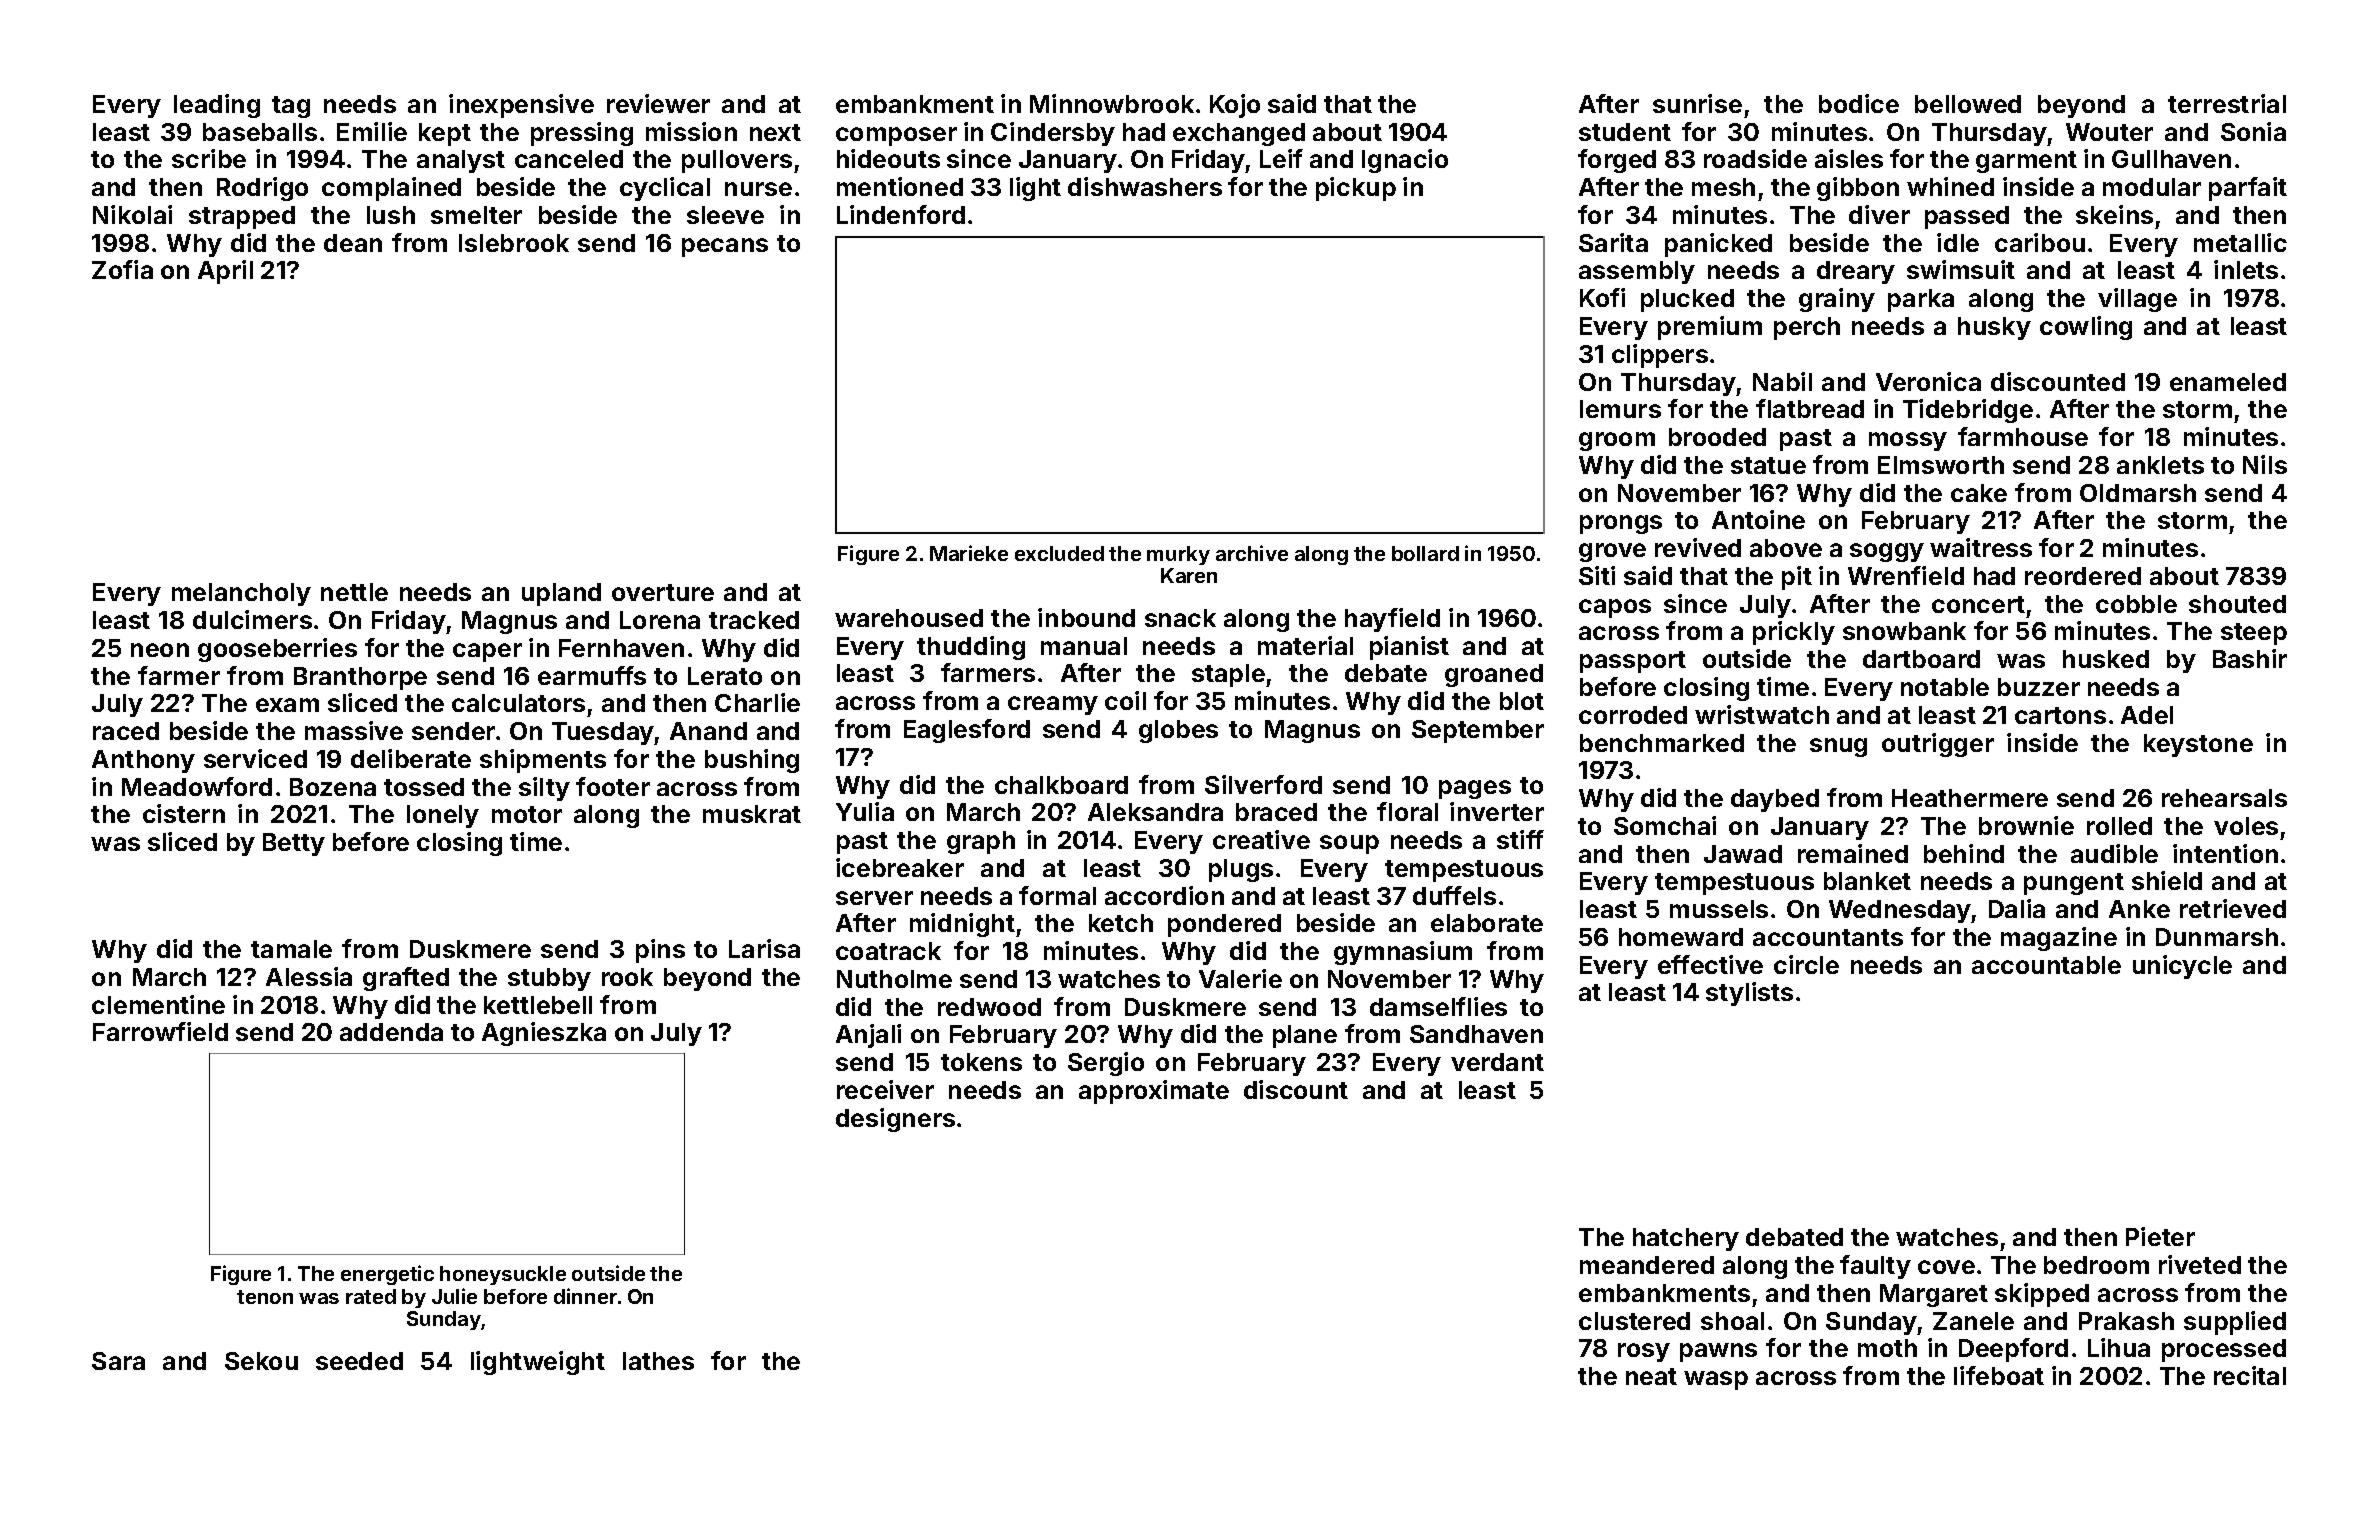  I want to click on pages, so click(1475, 789).
